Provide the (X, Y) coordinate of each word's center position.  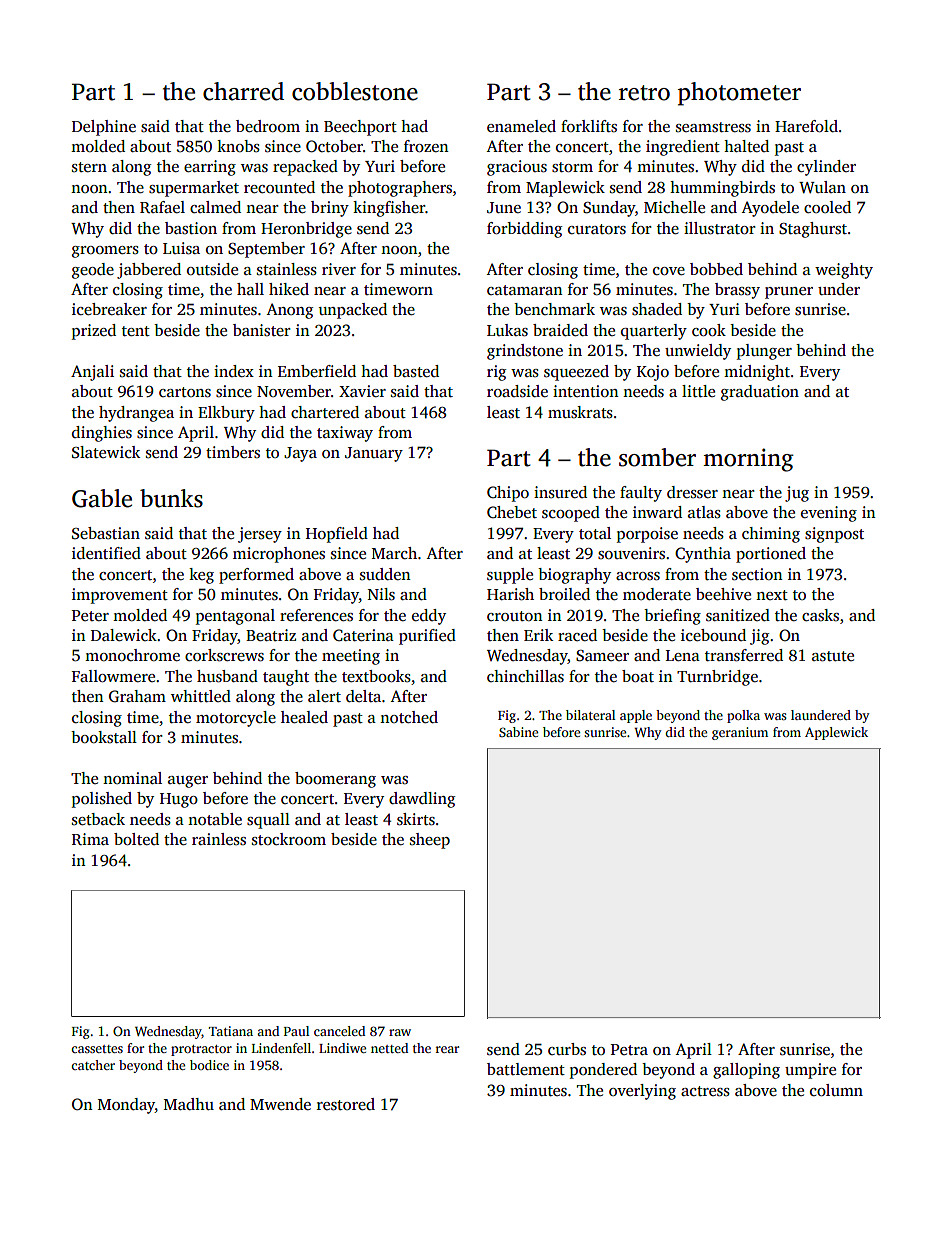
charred (243, 91)
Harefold (806, 126)
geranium (740, 733)
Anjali (92, 373)
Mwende (280, 1104)
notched (409, 717)
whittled (201, 696)
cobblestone (355, 91)
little (698, 391)
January (374, 454)
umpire (810, 1071)
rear (447, 1049)
